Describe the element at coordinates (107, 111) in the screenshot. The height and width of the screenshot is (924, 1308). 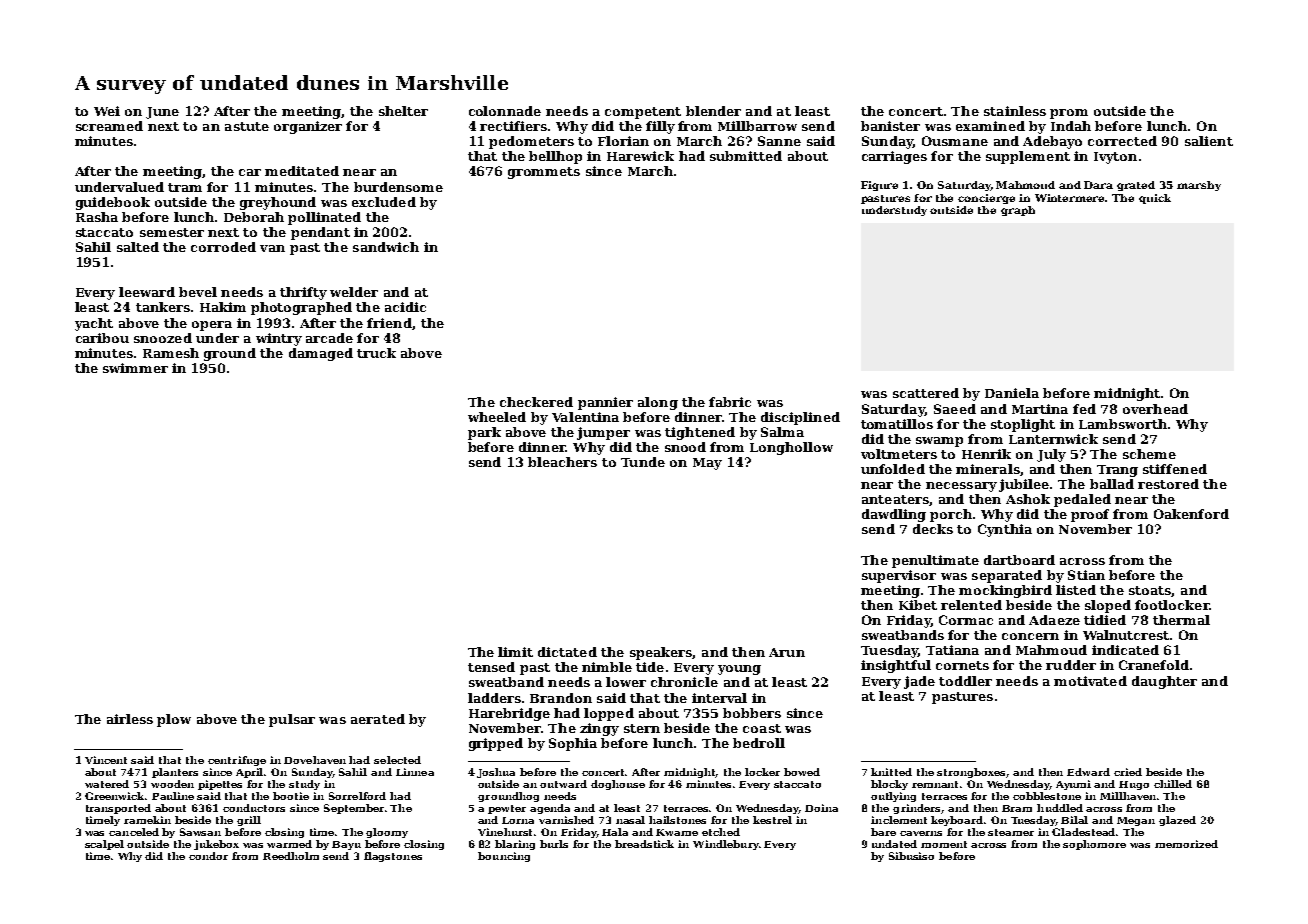
I see `Wei` at that location.
